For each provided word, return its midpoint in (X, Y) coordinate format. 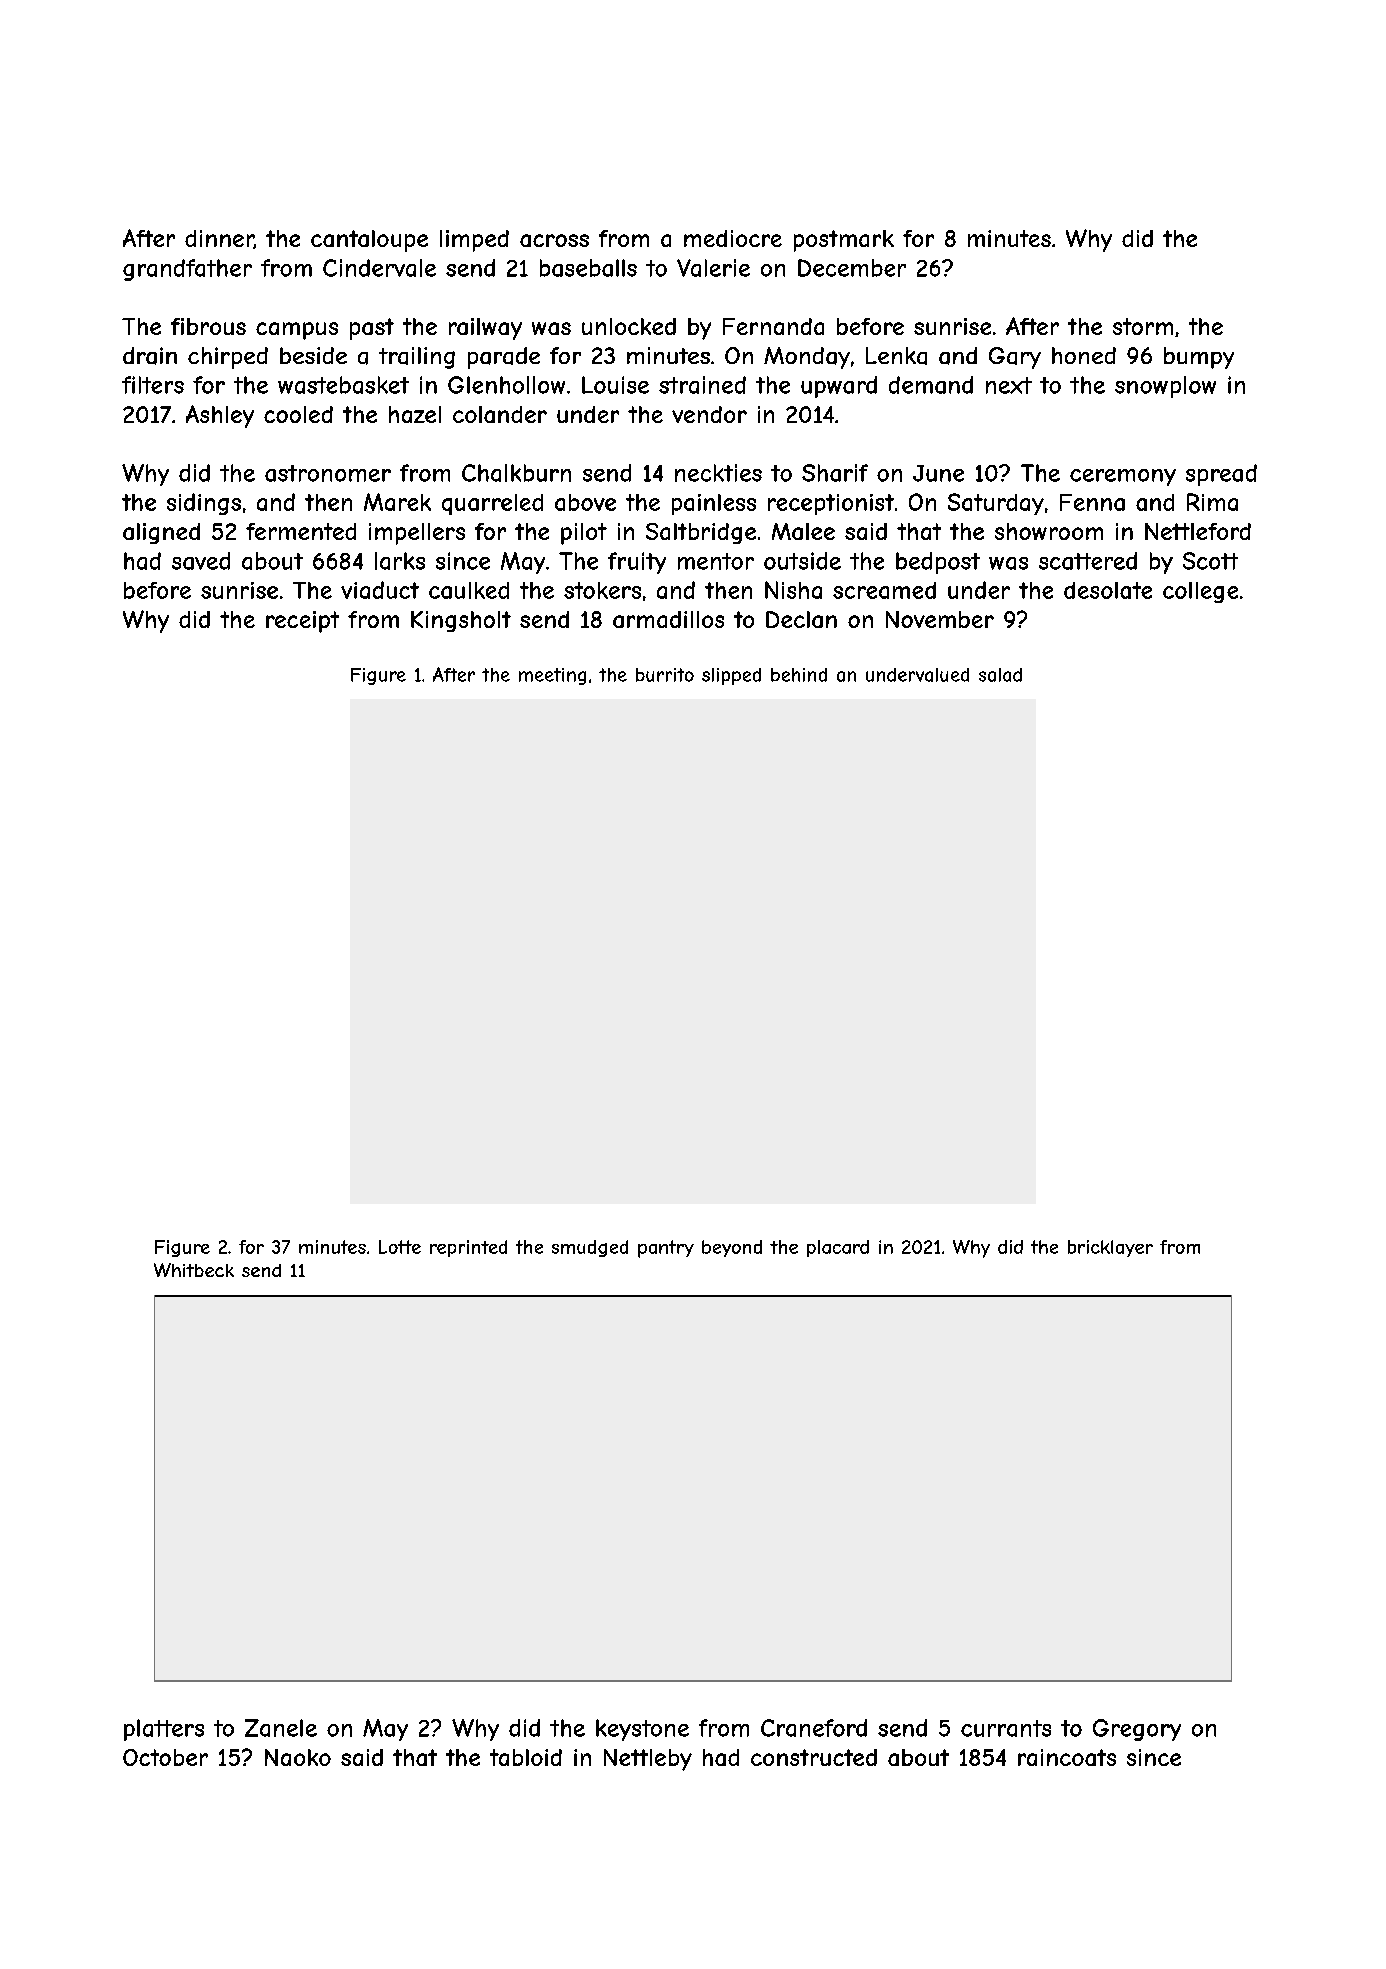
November (940, 619)
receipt (302, 622)
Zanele (281, 1728)
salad (1000, 675)
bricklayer (1110, 1248)
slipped (731, 676)
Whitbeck (194, 1270)
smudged (590, 1248)
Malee (803, 531)
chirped (228, 358)
